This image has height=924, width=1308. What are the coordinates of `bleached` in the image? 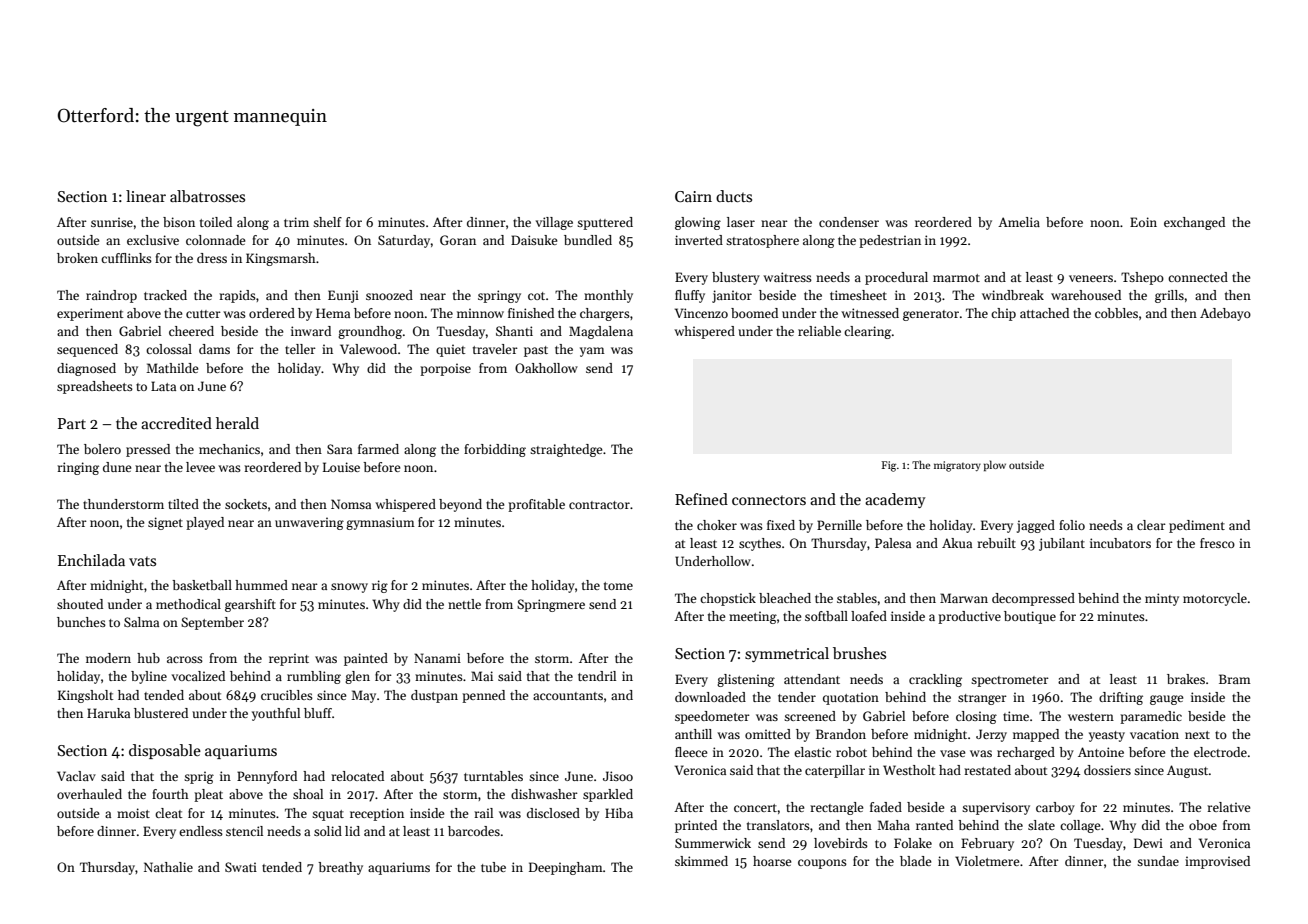 It's located at (785, 598).
